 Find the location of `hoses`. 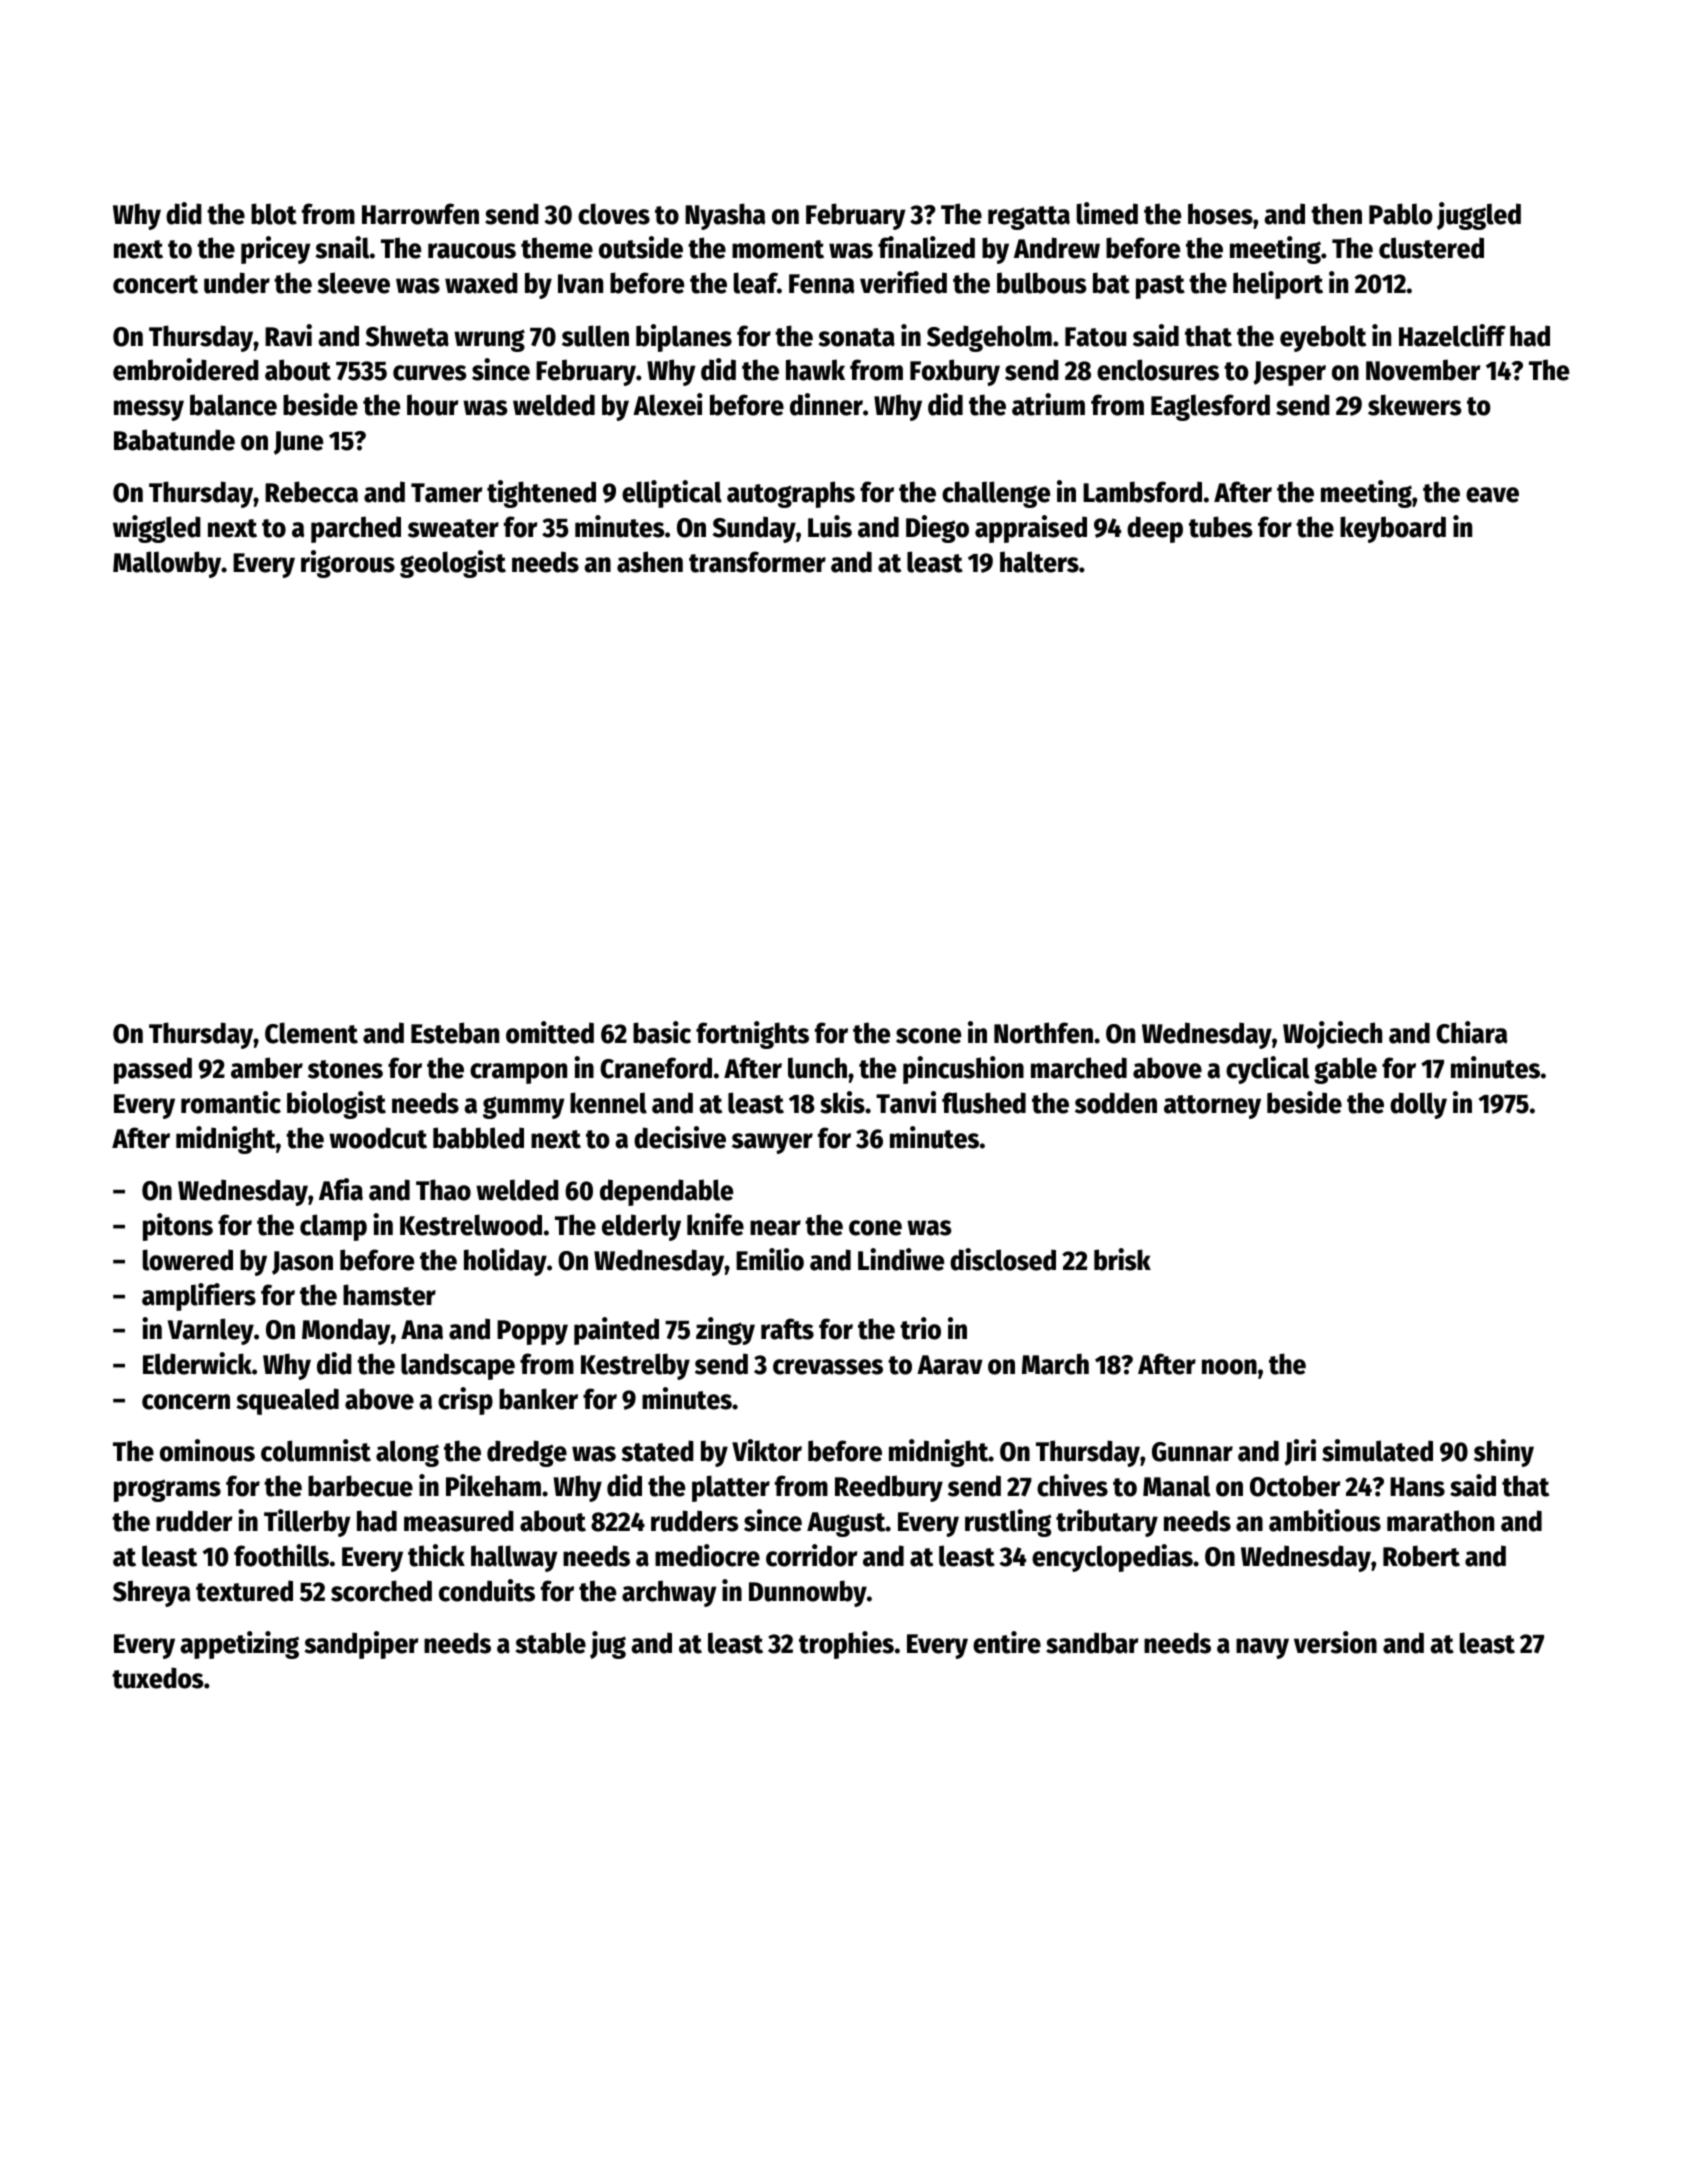

hoses is located at coordinates (1220, 214).
